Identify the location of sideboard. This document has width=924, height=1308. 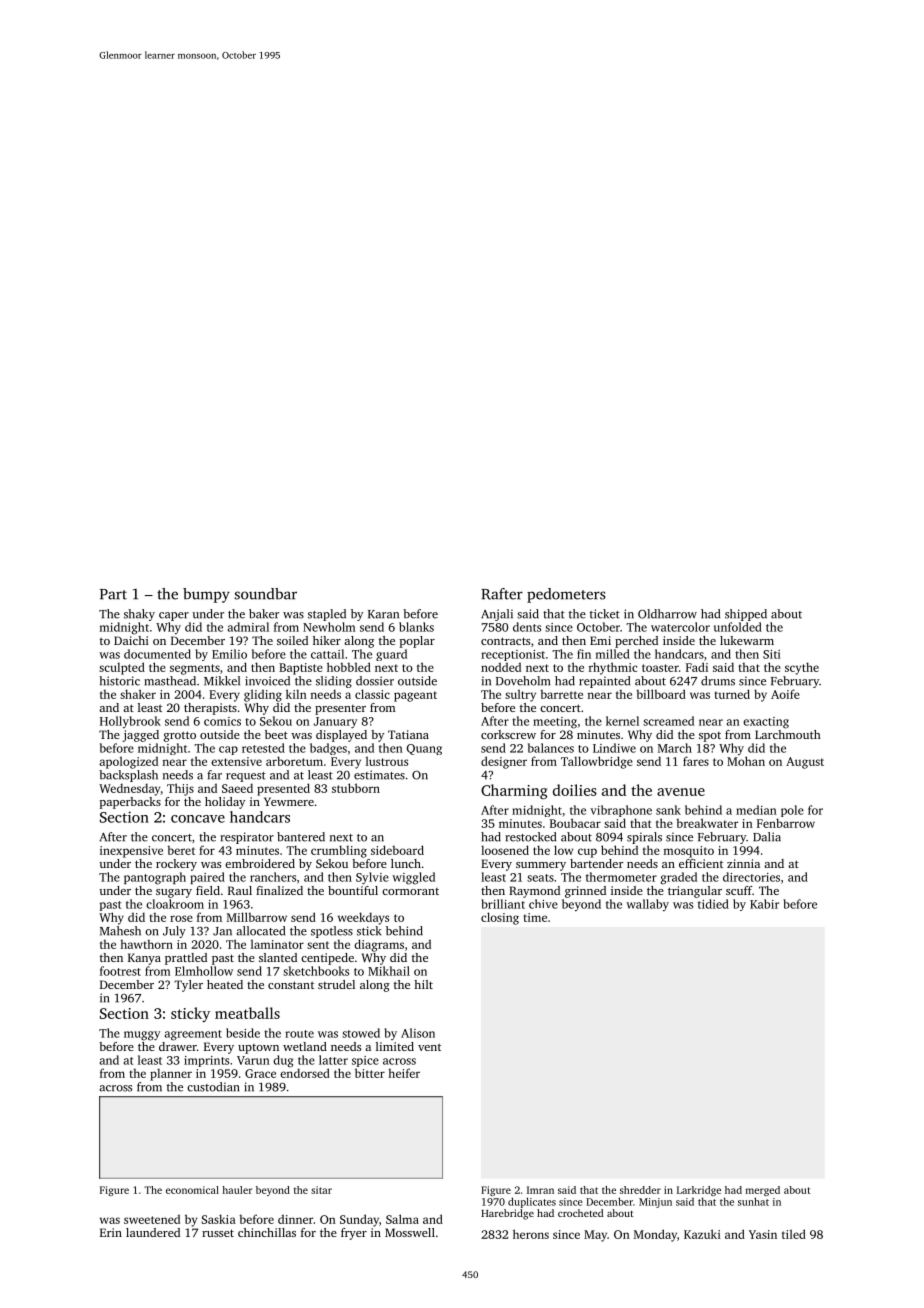
(397, 850).
